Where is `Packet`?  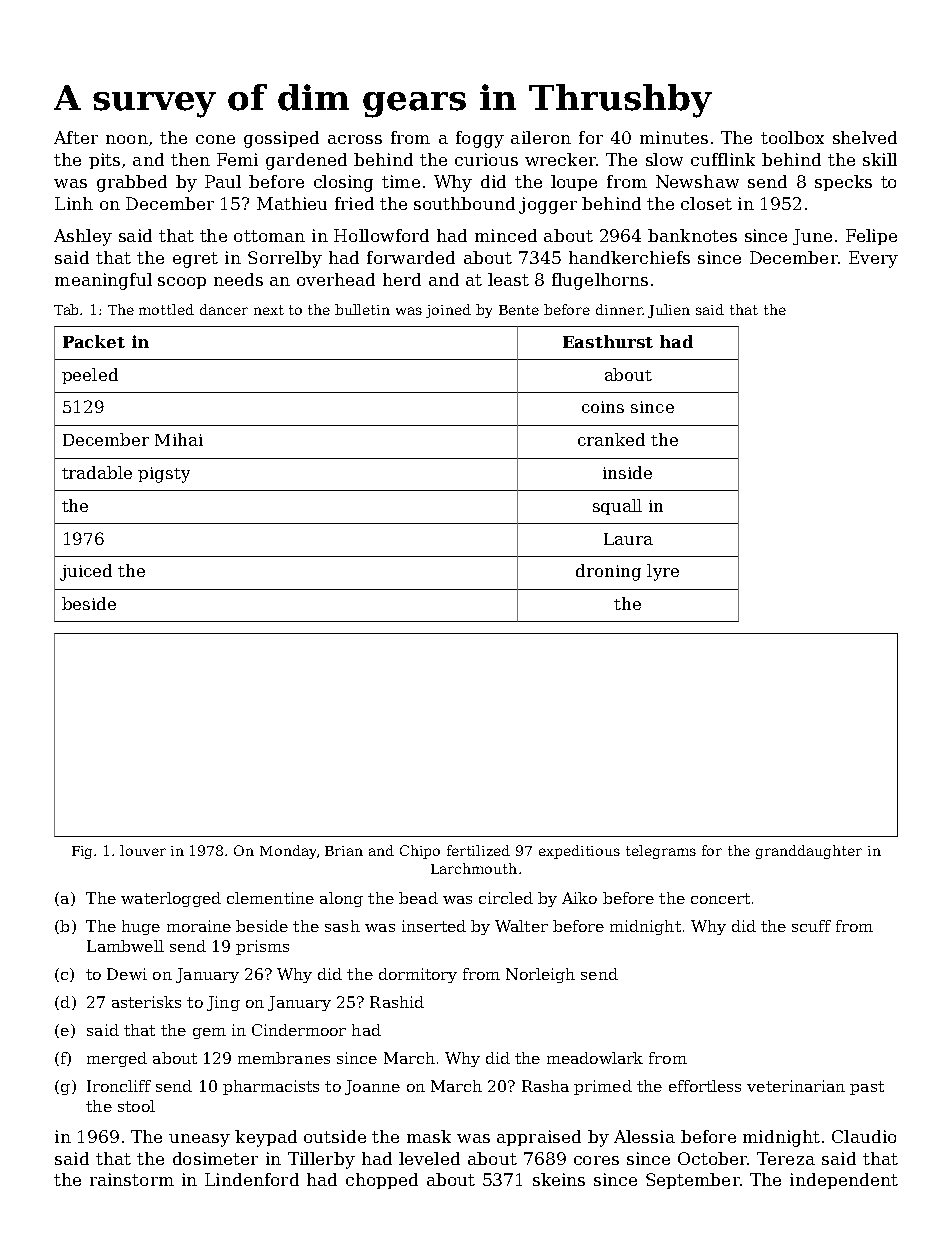 Packet is located at coordinates (94, 341).
